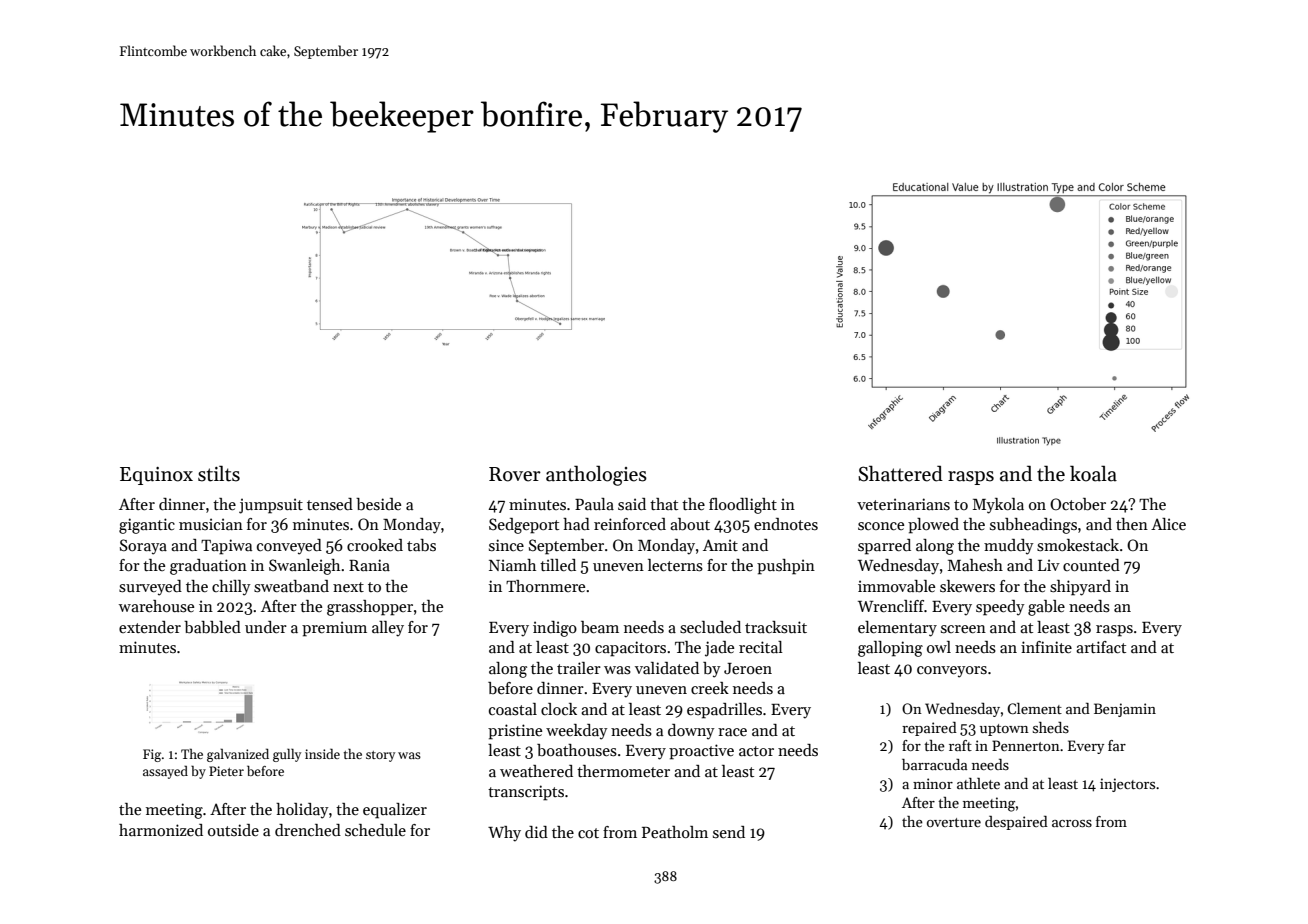  I want to click on artifact, so click(1101, 647).
